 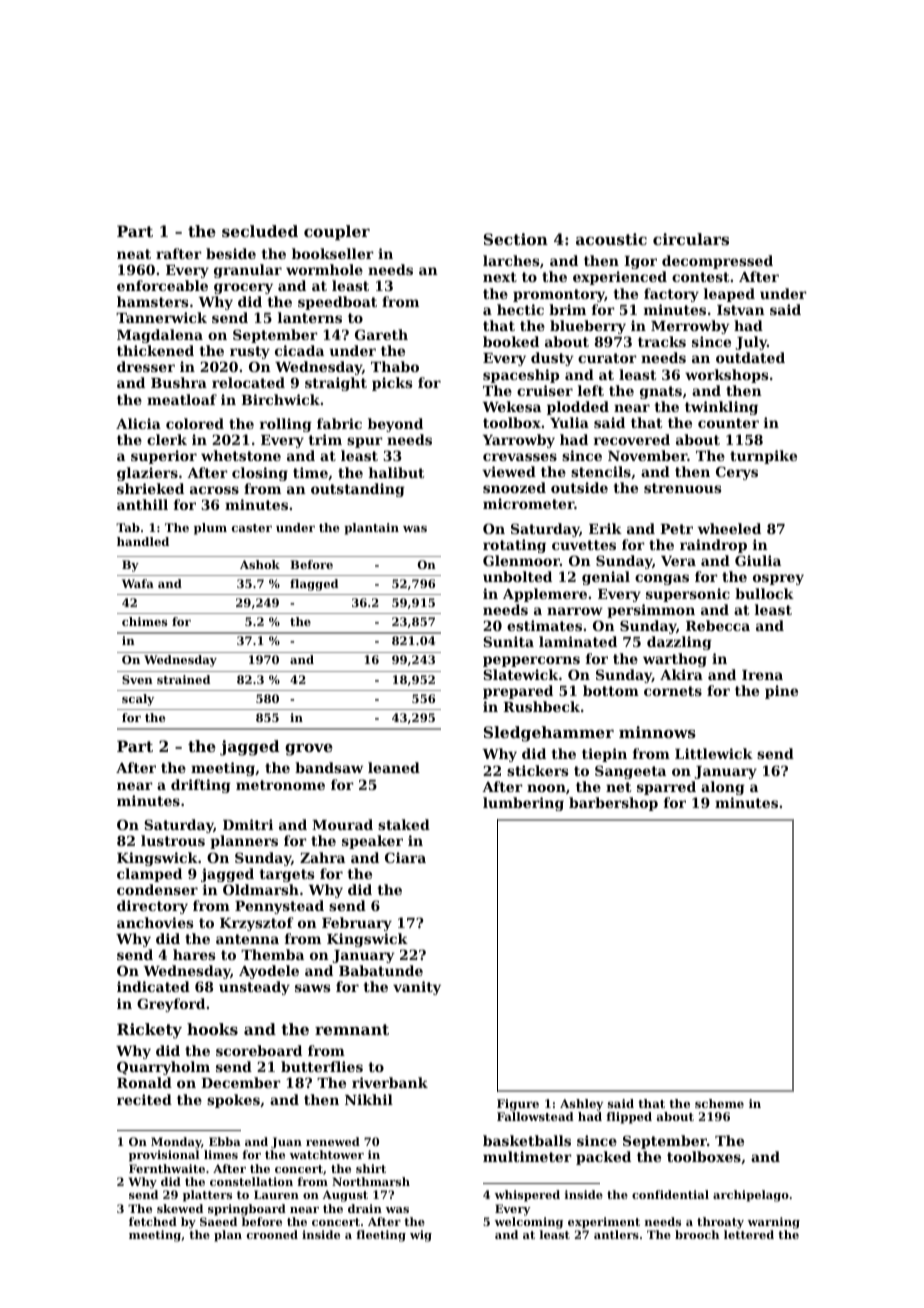 I want to click on crooned, so click(x=272, y=1234).
